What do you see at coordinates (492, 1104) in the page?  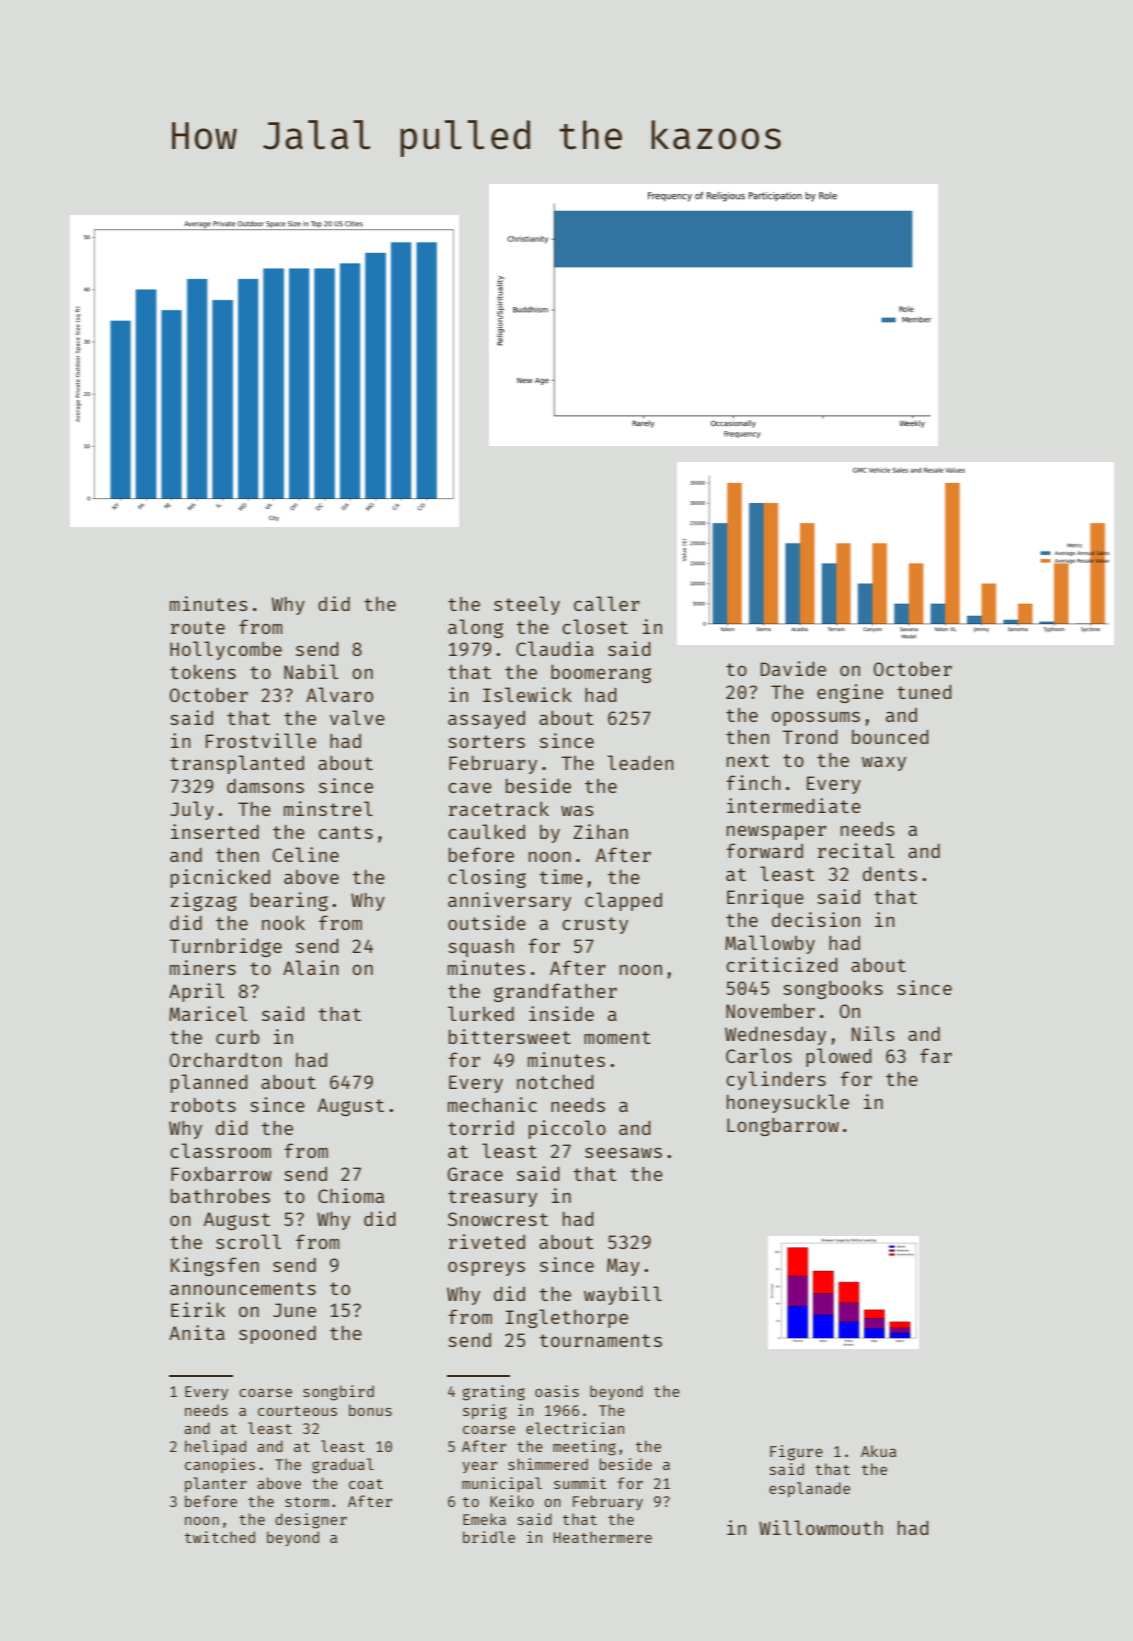 I see `mechanic` at bounding box center [492, 1104].
